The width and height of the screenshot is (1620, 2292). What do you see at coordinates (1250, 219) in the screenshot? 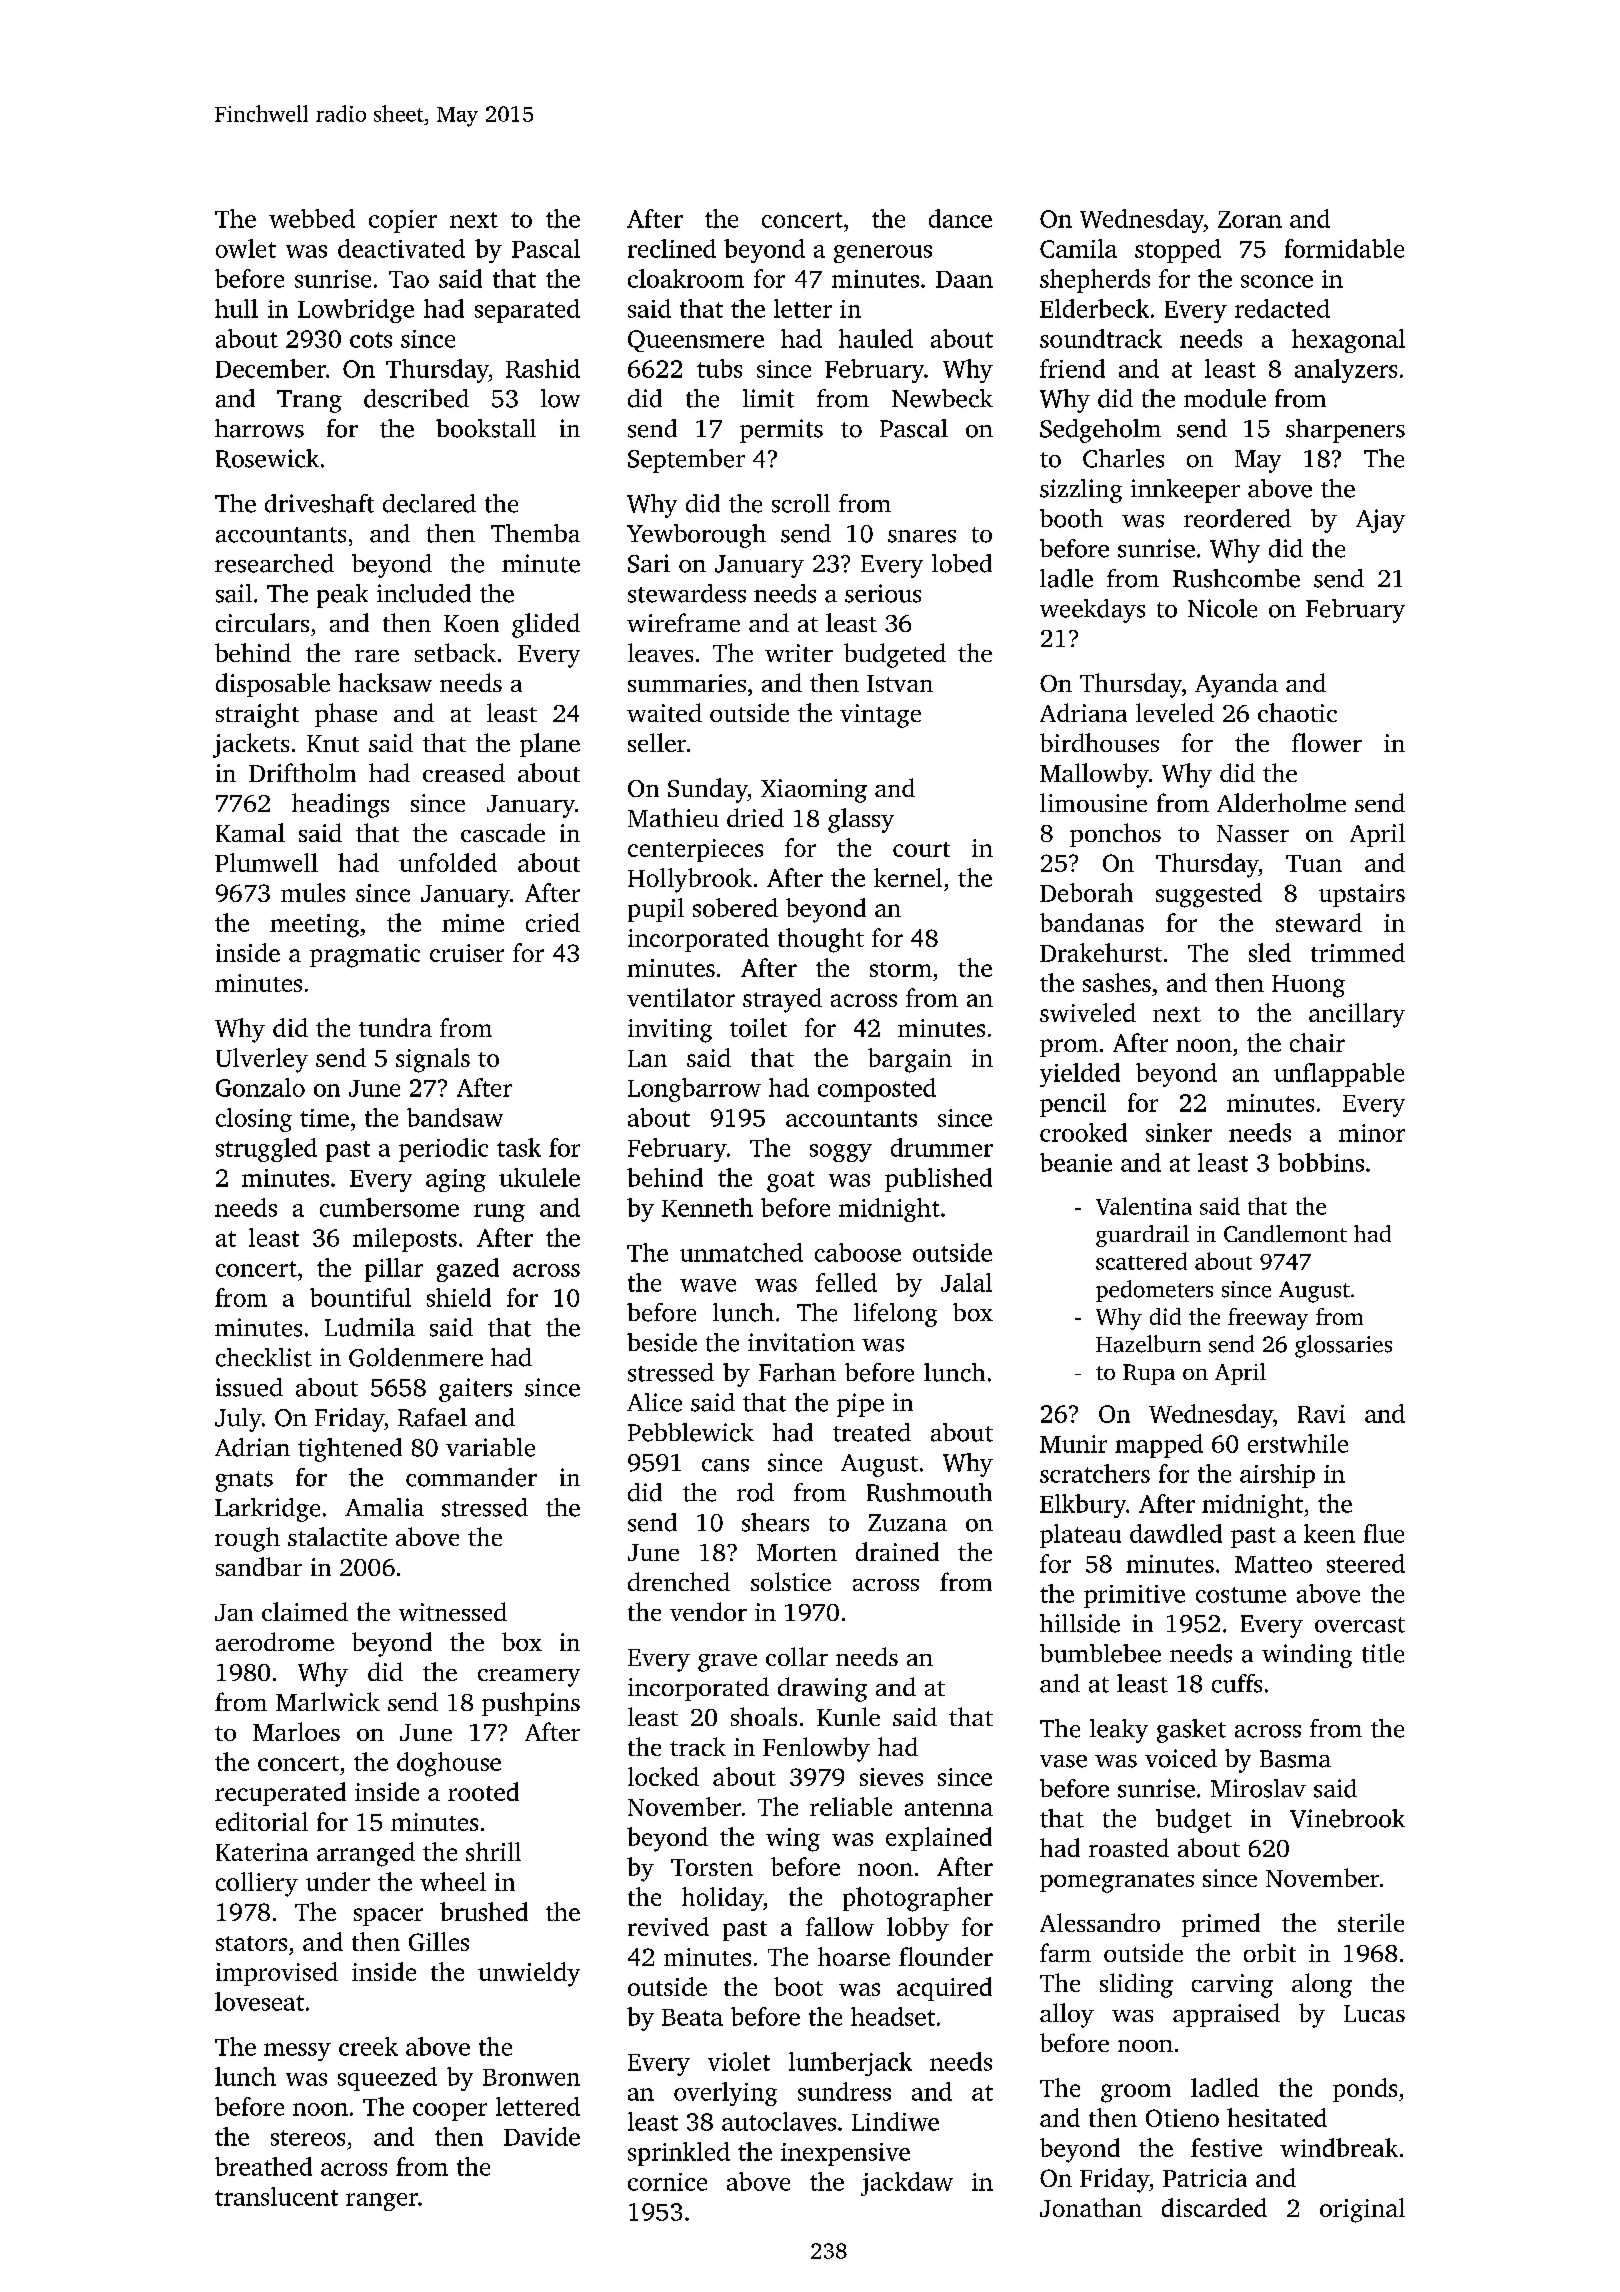
I see `Zoran` at bounding box center [1250, 219].
